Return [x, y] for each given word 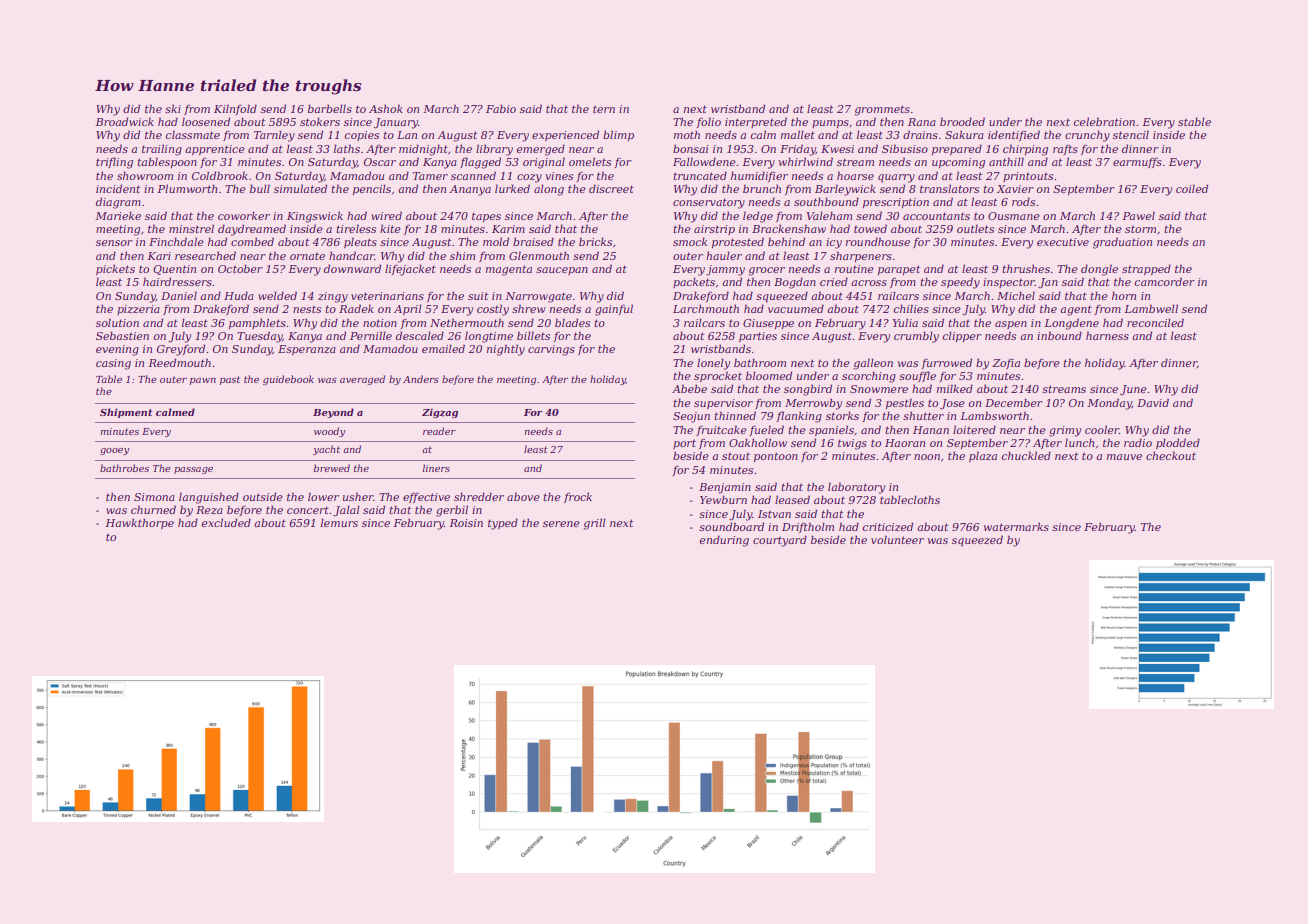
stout [736, 456]
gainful [614, 310]
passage [193, 470]
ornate [307, 256]
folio [709, 122]
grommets [882, 110]
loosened [206, 121]
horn [1124, 295]
